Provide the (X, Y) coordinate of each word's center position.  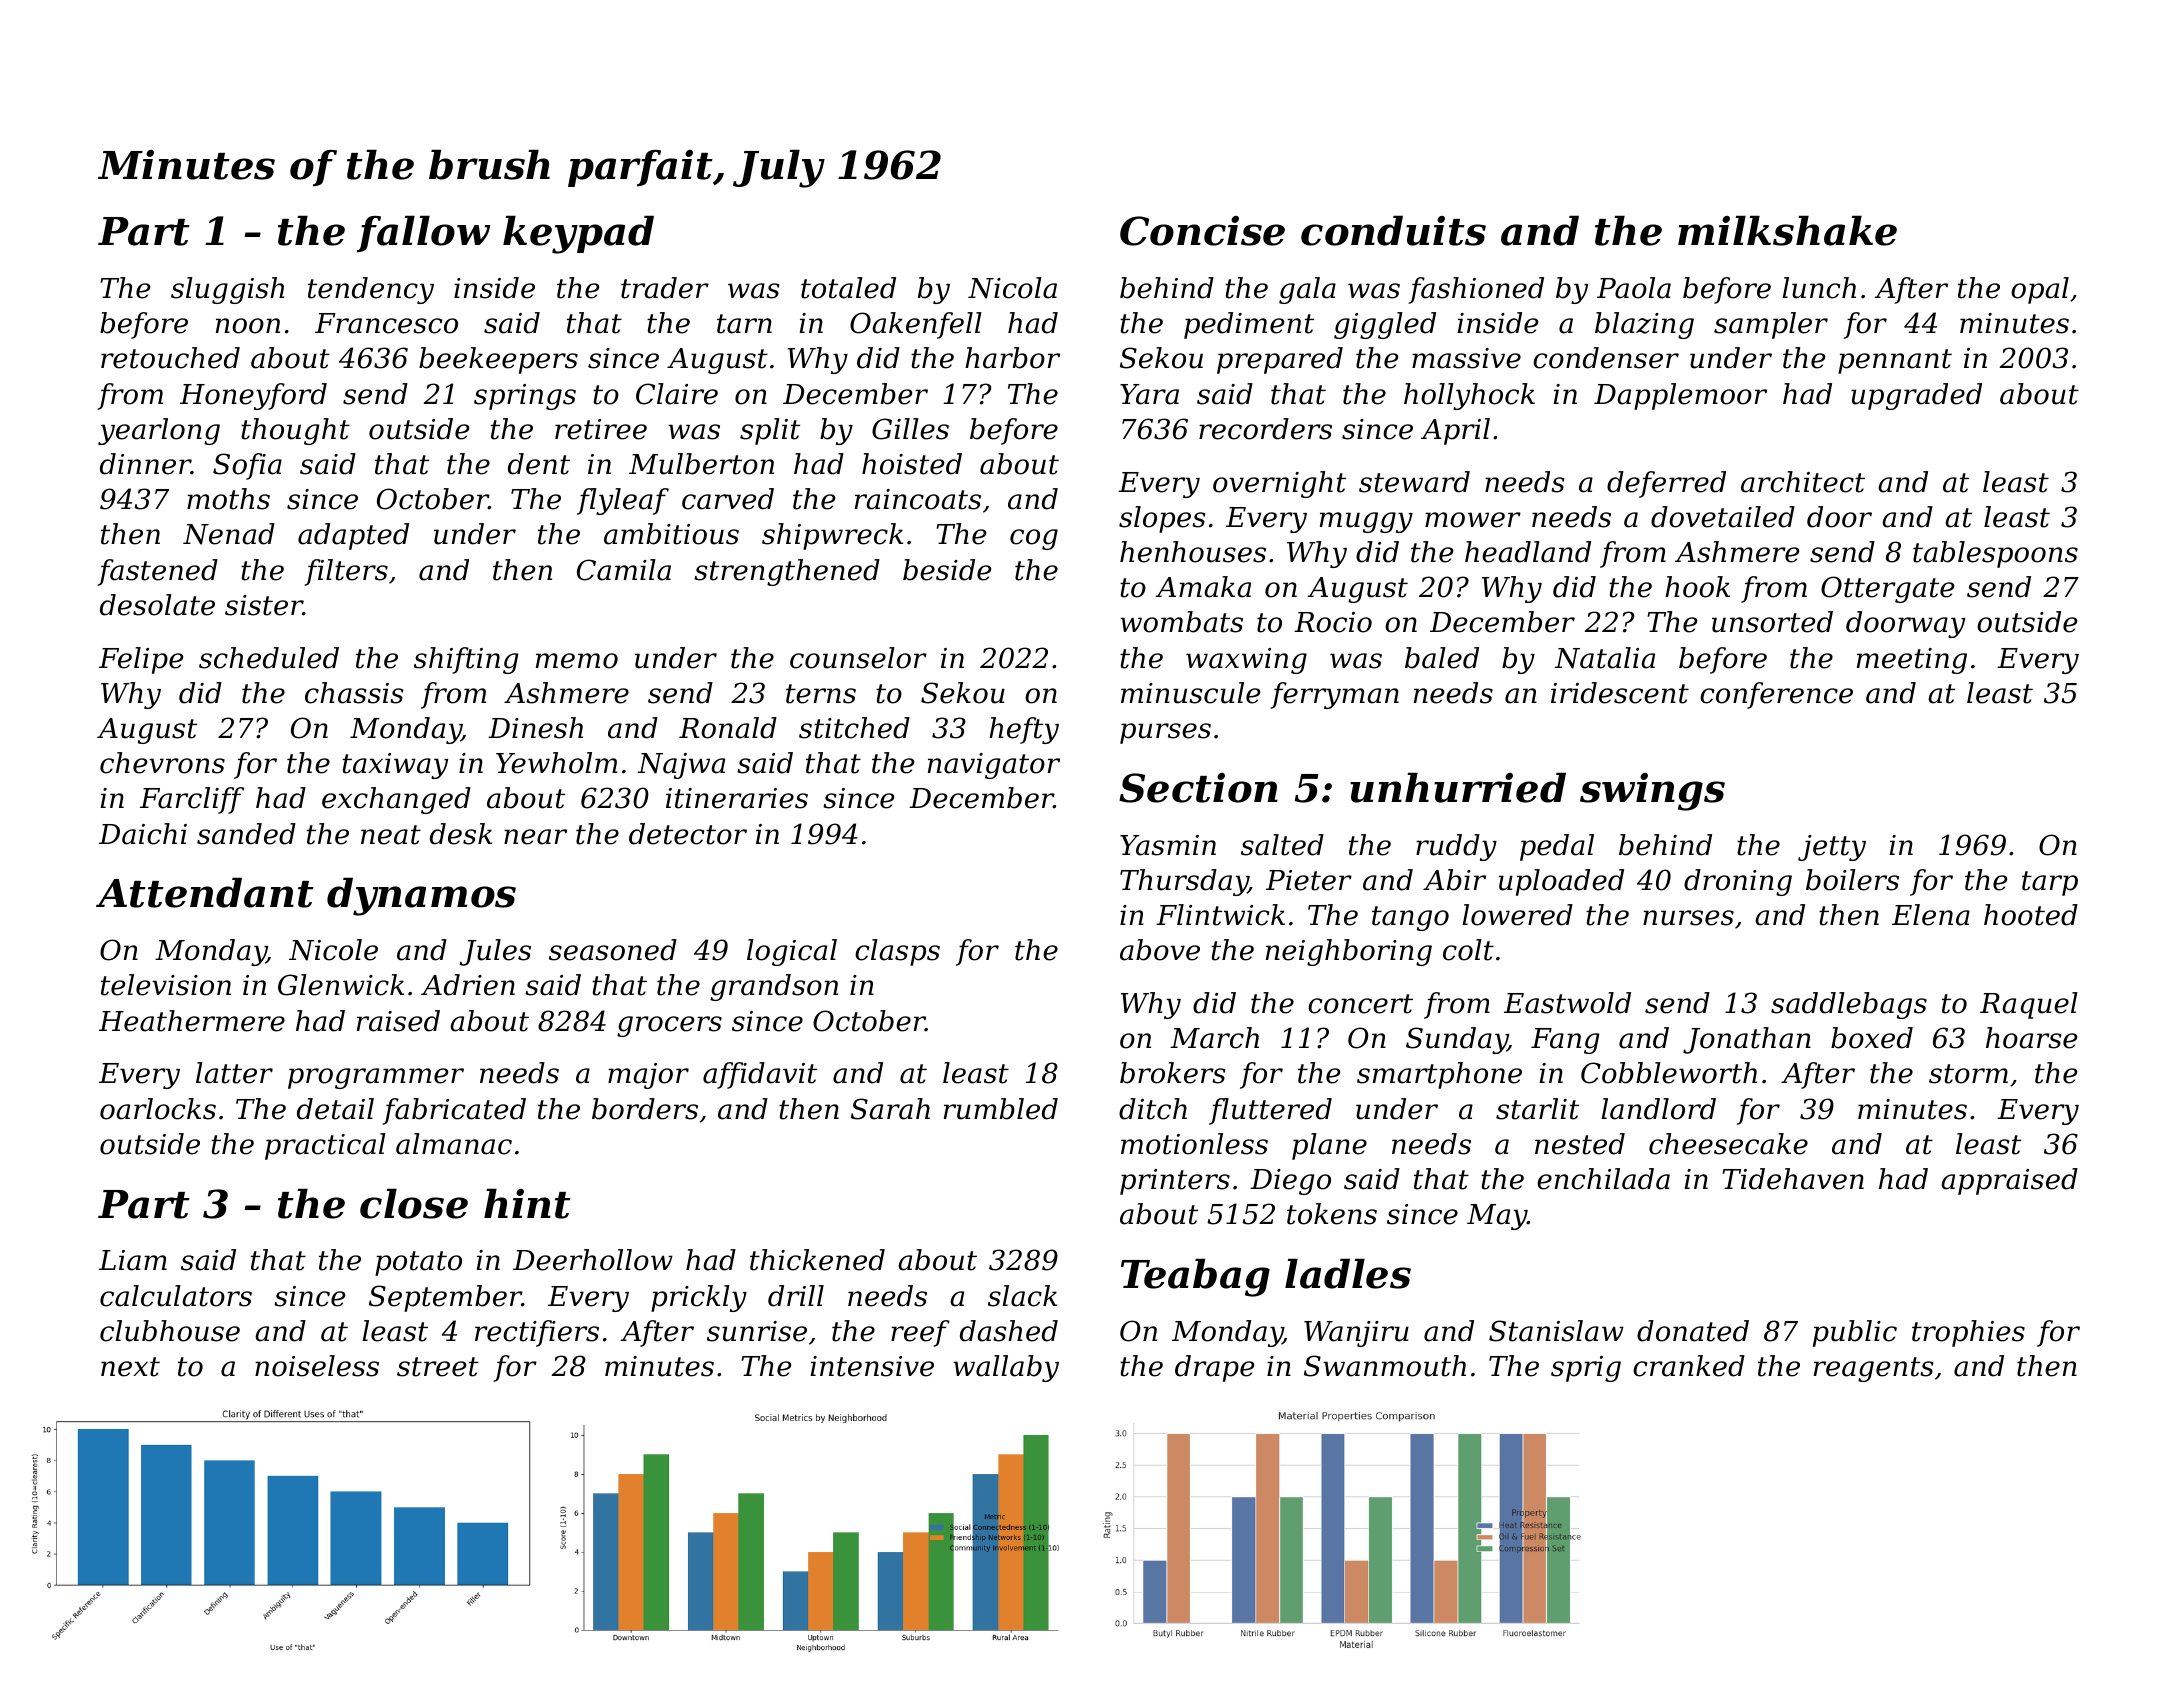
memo (577, 661)
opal (2040, 290)
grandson (774, 987)
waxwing (1246, 661)
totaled (848, 288)
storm (1968, 1074)
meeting (1912, 661)
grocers (669, 1026)
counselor (858, 658)
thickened (817, 1260)
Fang (1565, 1041)
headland (1528, 552)
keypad (578, 234)
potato (418, 1263)
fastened (157, 572)
